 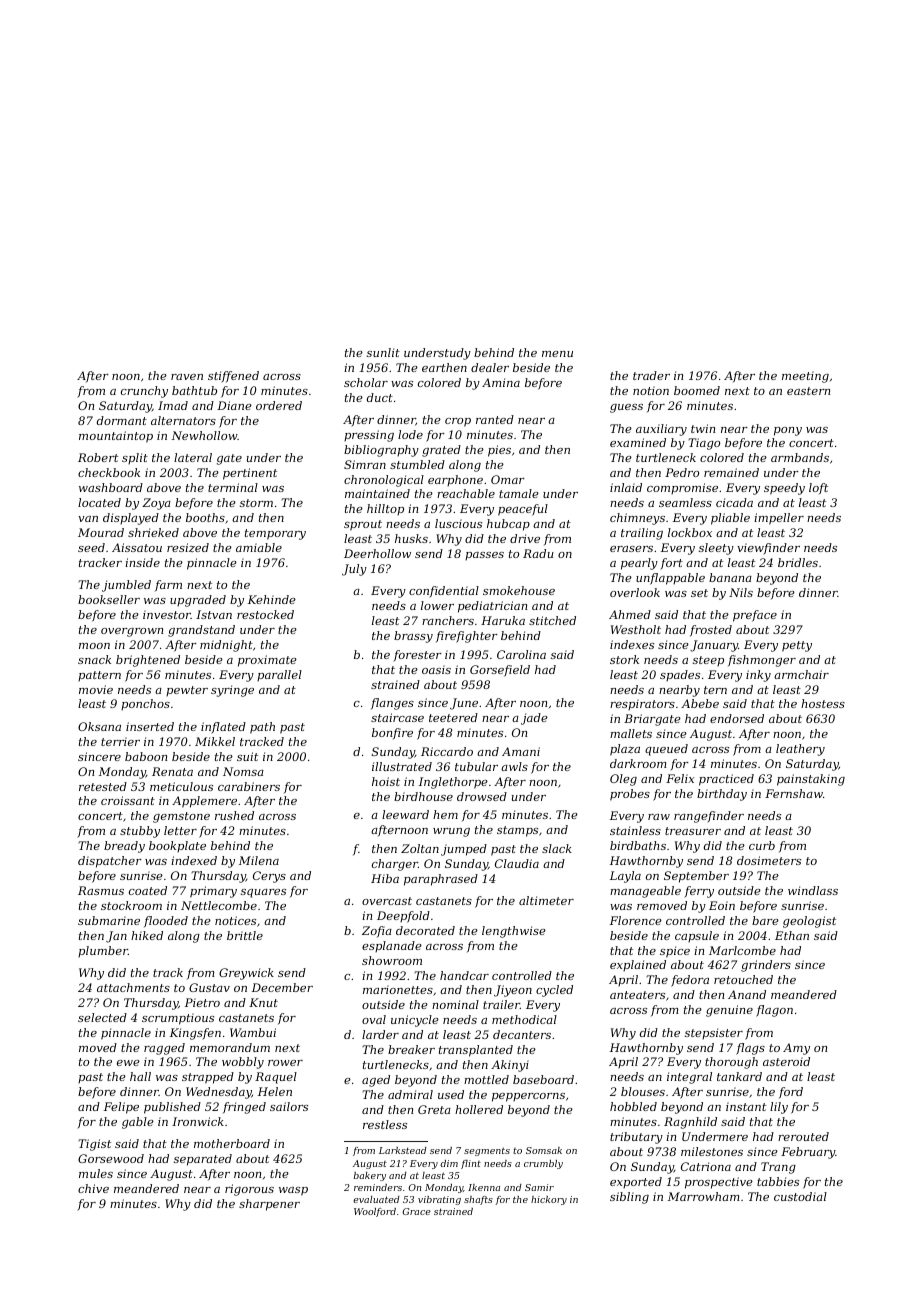 I want to click on Tiago, so click(x=704, y=444).
